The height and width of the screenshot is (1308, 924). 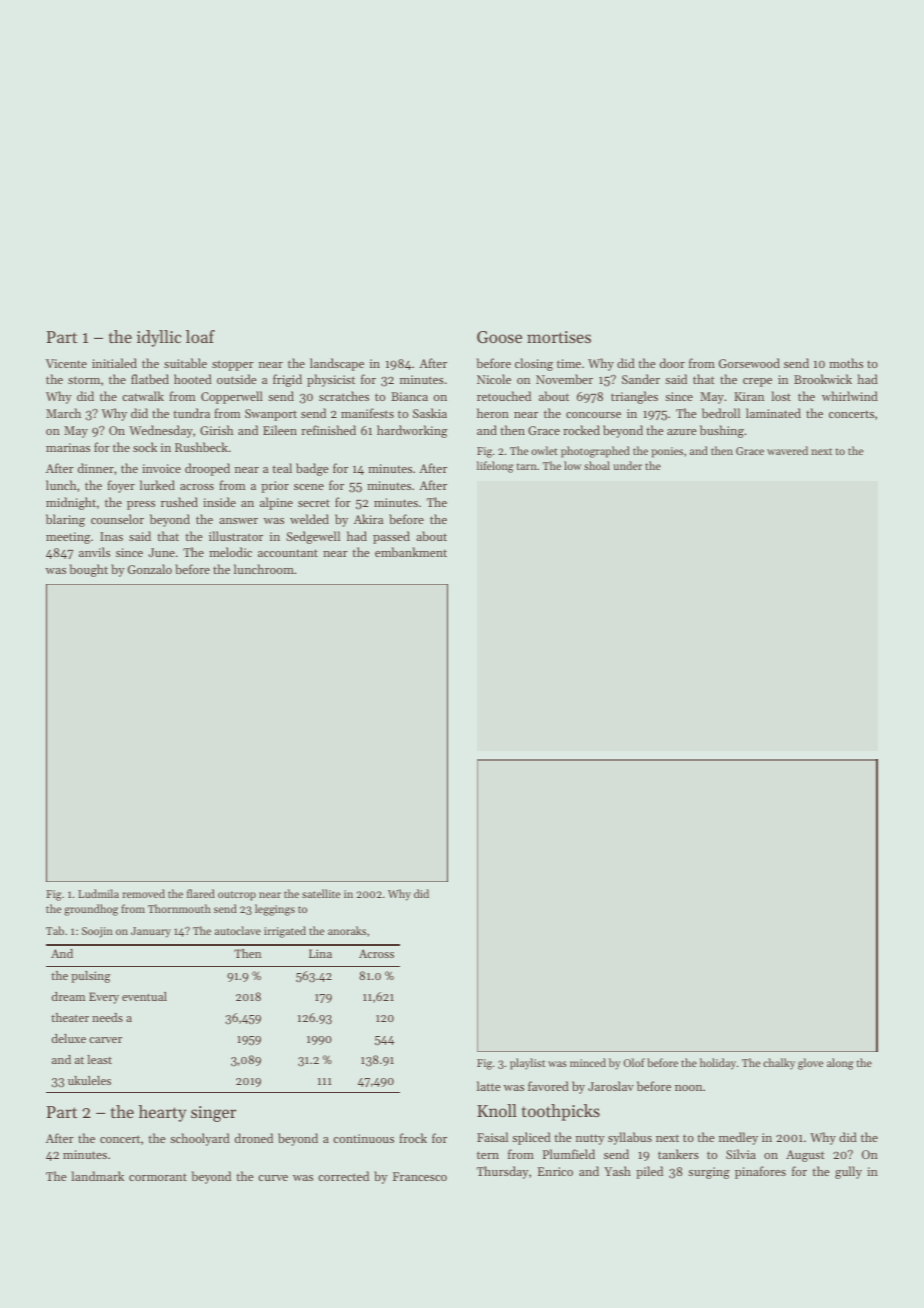 I want to click on singer, so click(x=213, y=1114).
